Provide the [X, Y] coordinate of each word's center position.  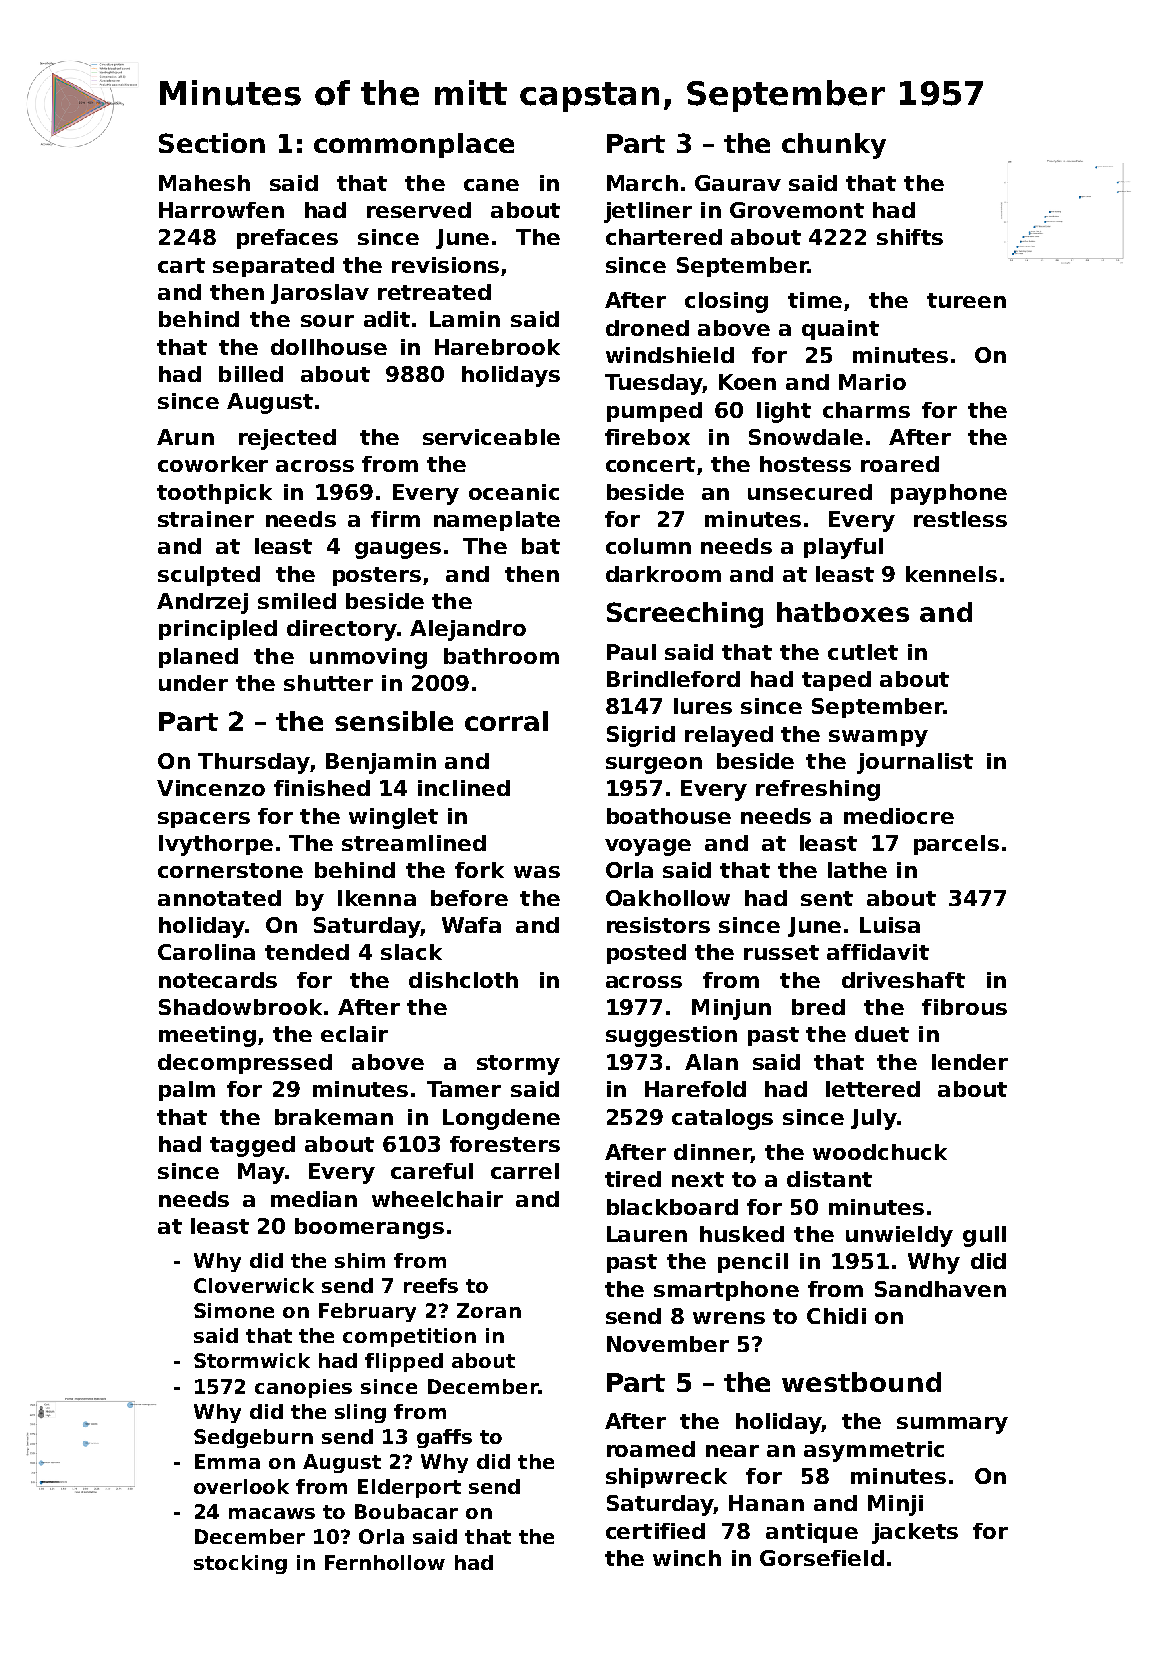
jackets [915, 1533]
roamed [651, 1449]
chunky [834, 146]
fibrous [964, 1007]
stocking [240, 1564]
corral [506, 721]
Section [212, 143]
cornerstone [230, 870]
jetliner [648, 212]
